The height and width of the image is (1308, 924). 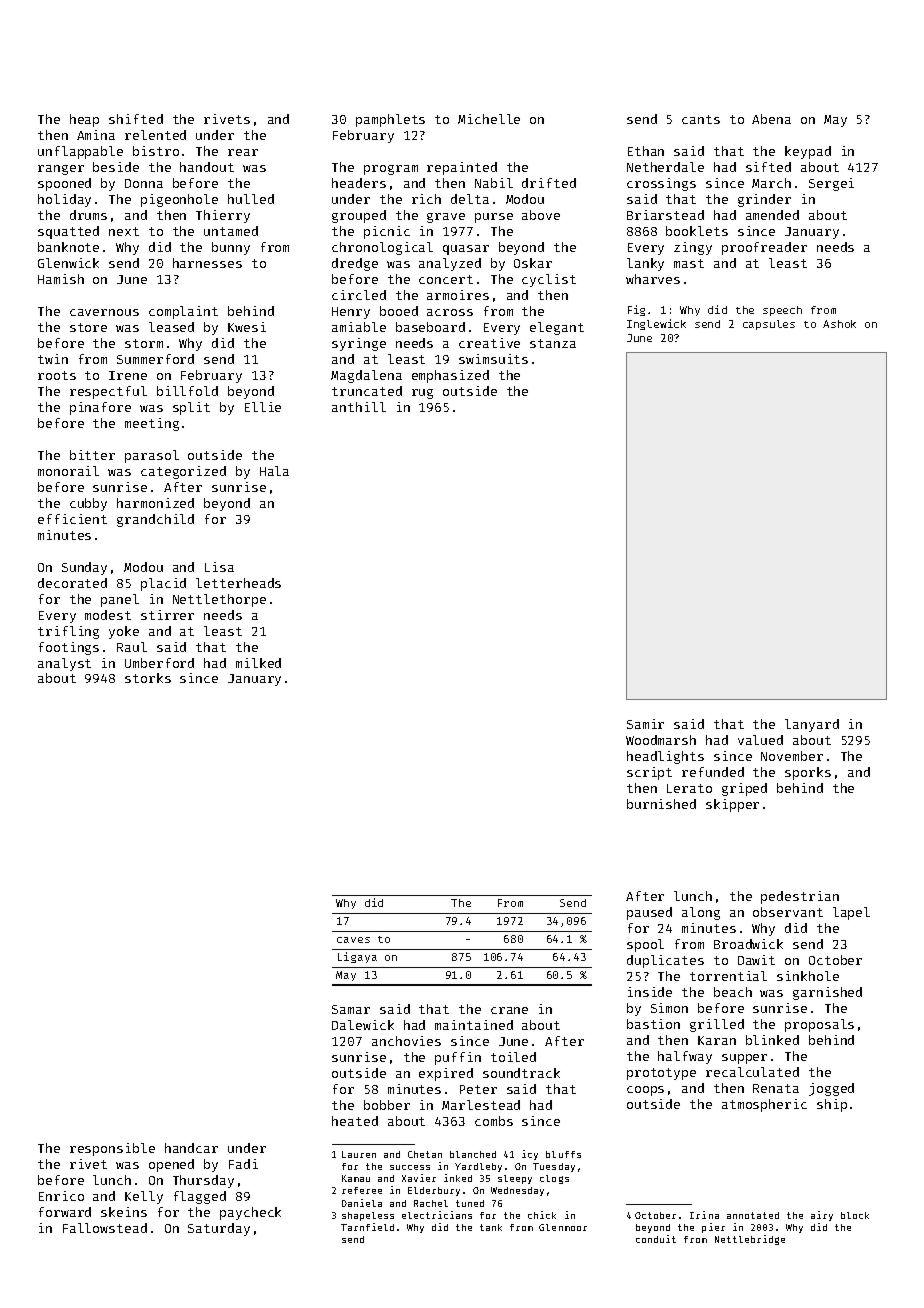 I want to click on grandchild, so click(x=155, y=520).
